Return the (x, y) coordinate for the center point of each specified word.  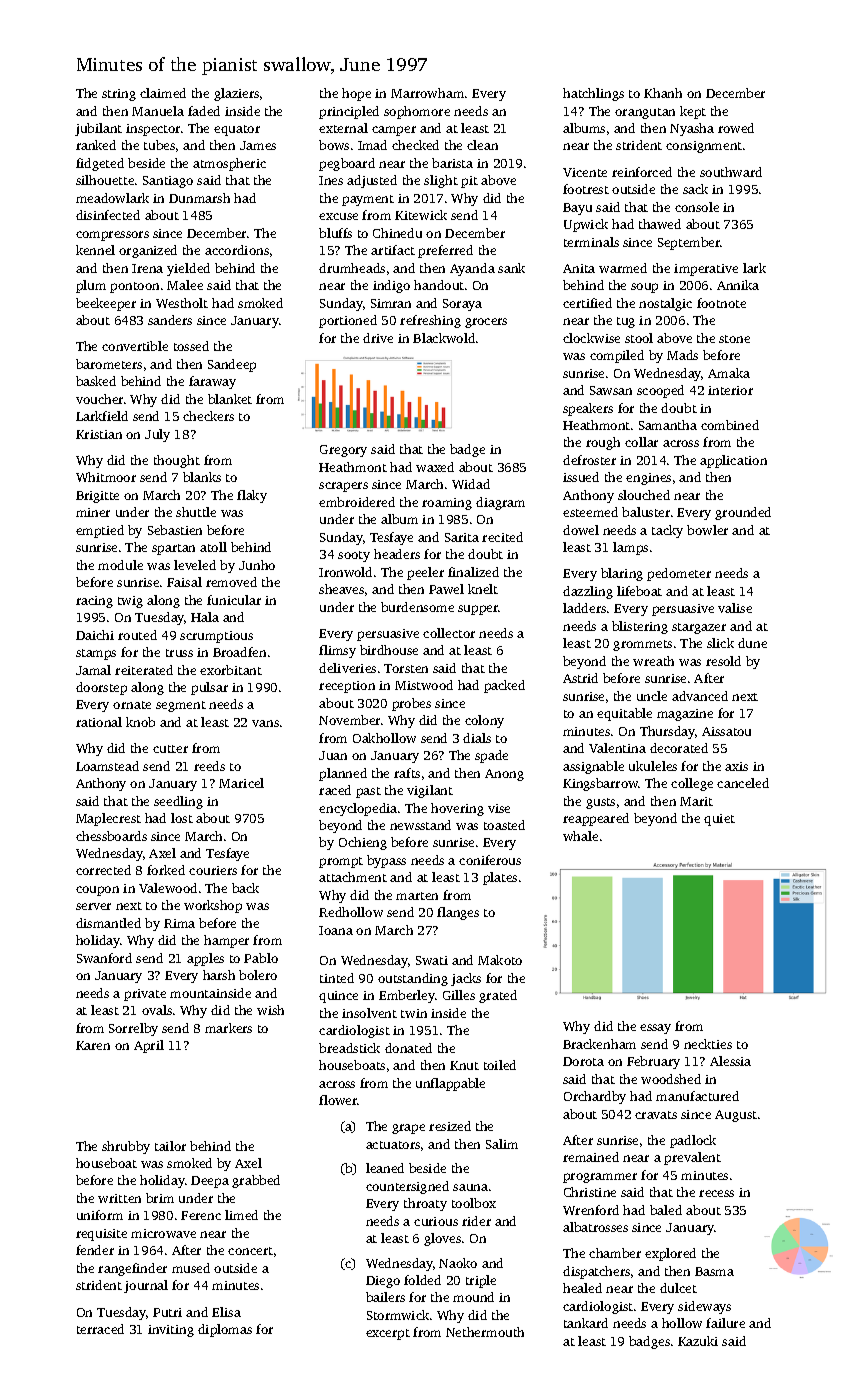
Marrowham (427, 93)
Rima (179, 923)
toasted (504, 825)
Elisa (226, 1312)
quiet (719, 820)
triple (481, 1281)
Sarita (462, 537)
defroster (589, 460)
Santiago (168, 182)
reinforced (642, 172)
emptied (100, 531)
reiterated (144, 670)
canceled (743, 783)
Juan (333, 755)
